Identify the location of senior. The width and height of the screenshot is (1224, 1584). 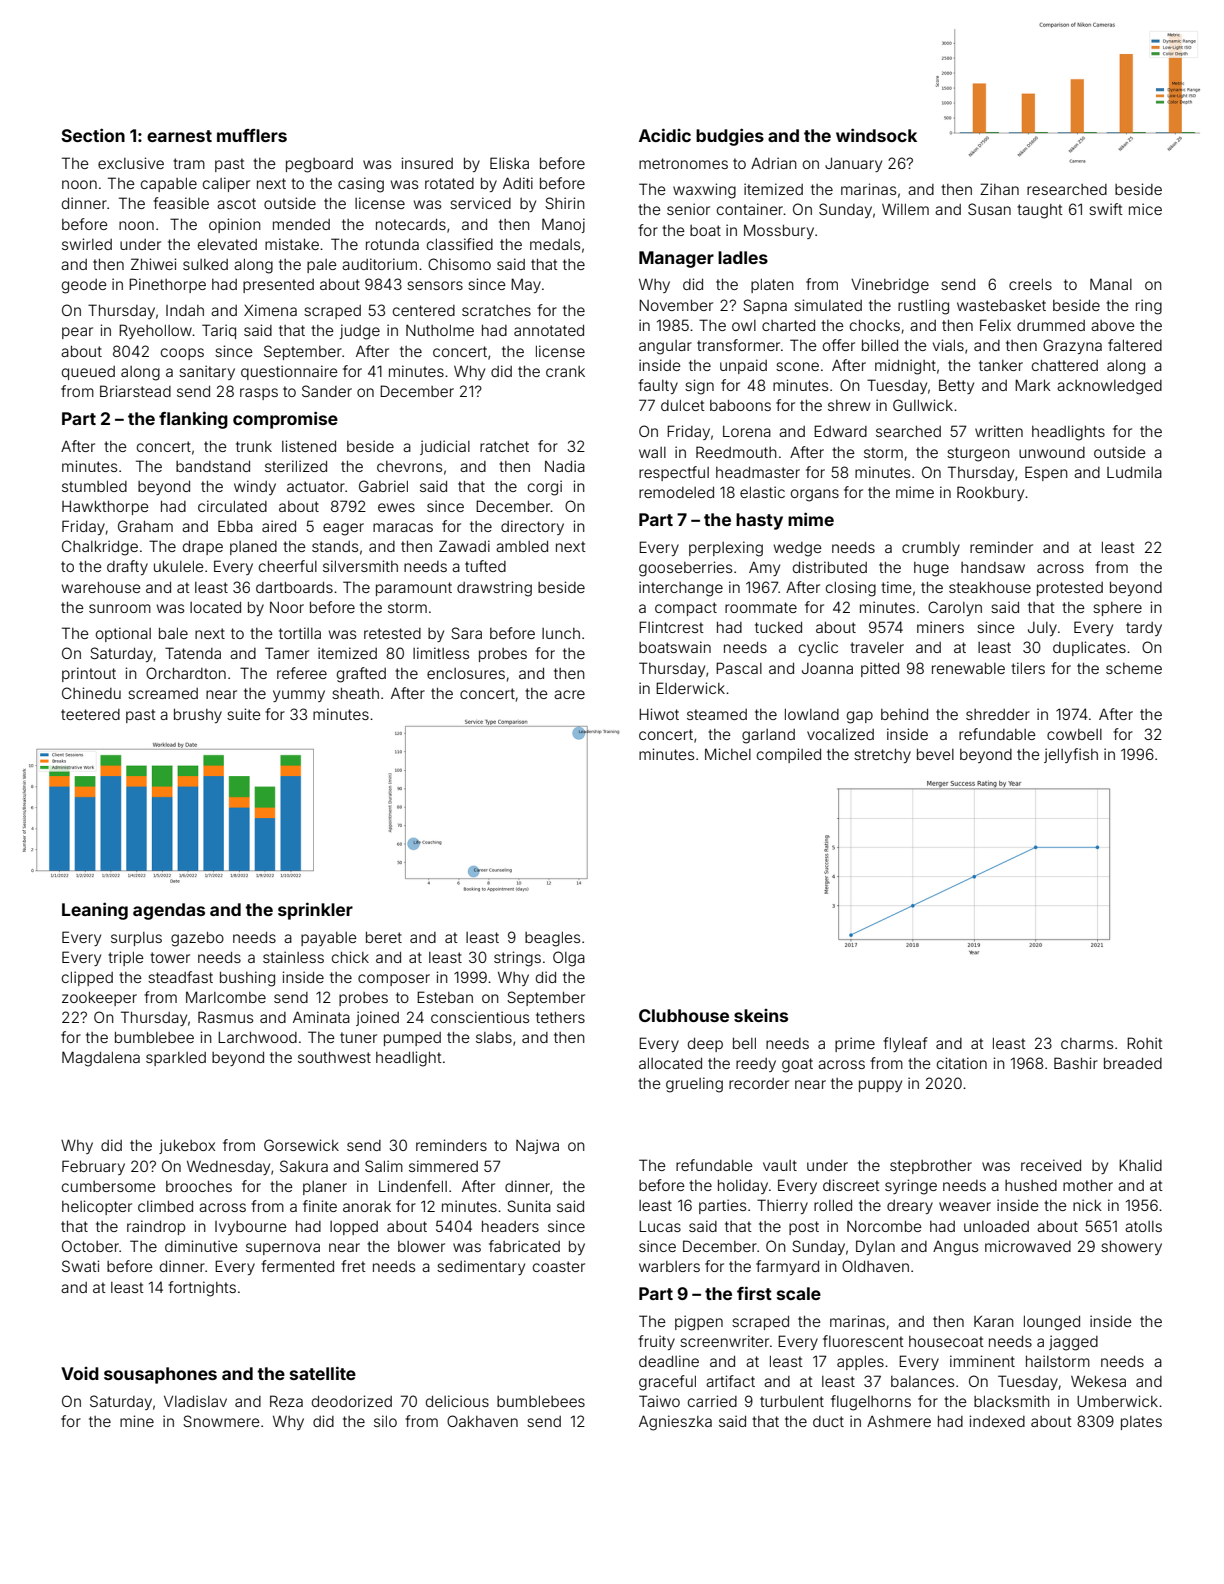
(688, 209).
